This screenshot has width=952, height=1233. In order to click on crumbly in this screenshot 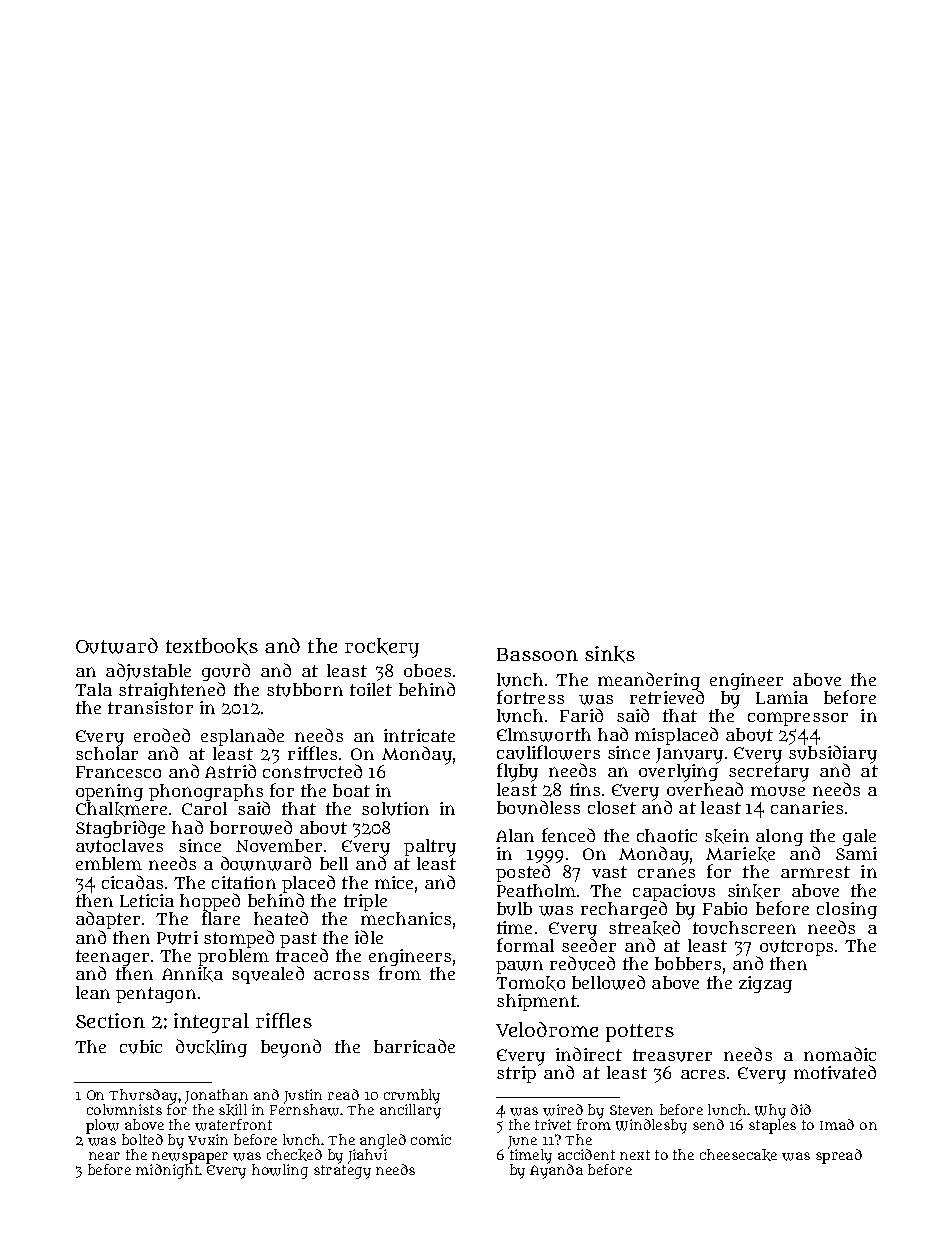, I will do `click(412, 1096)`.
